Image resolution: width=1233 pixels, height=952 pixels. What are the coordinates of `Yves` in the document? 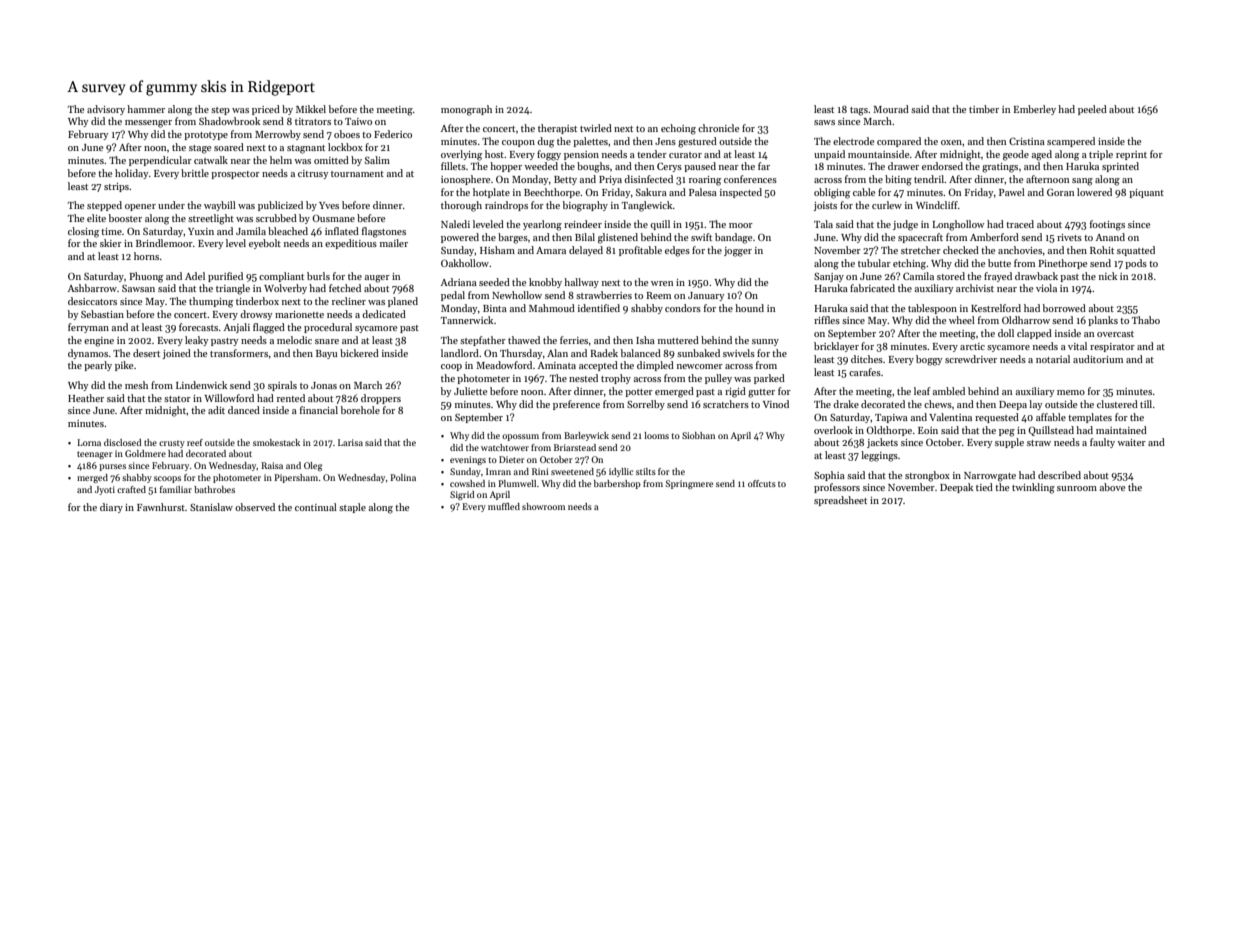 It's located at (329, 205).
